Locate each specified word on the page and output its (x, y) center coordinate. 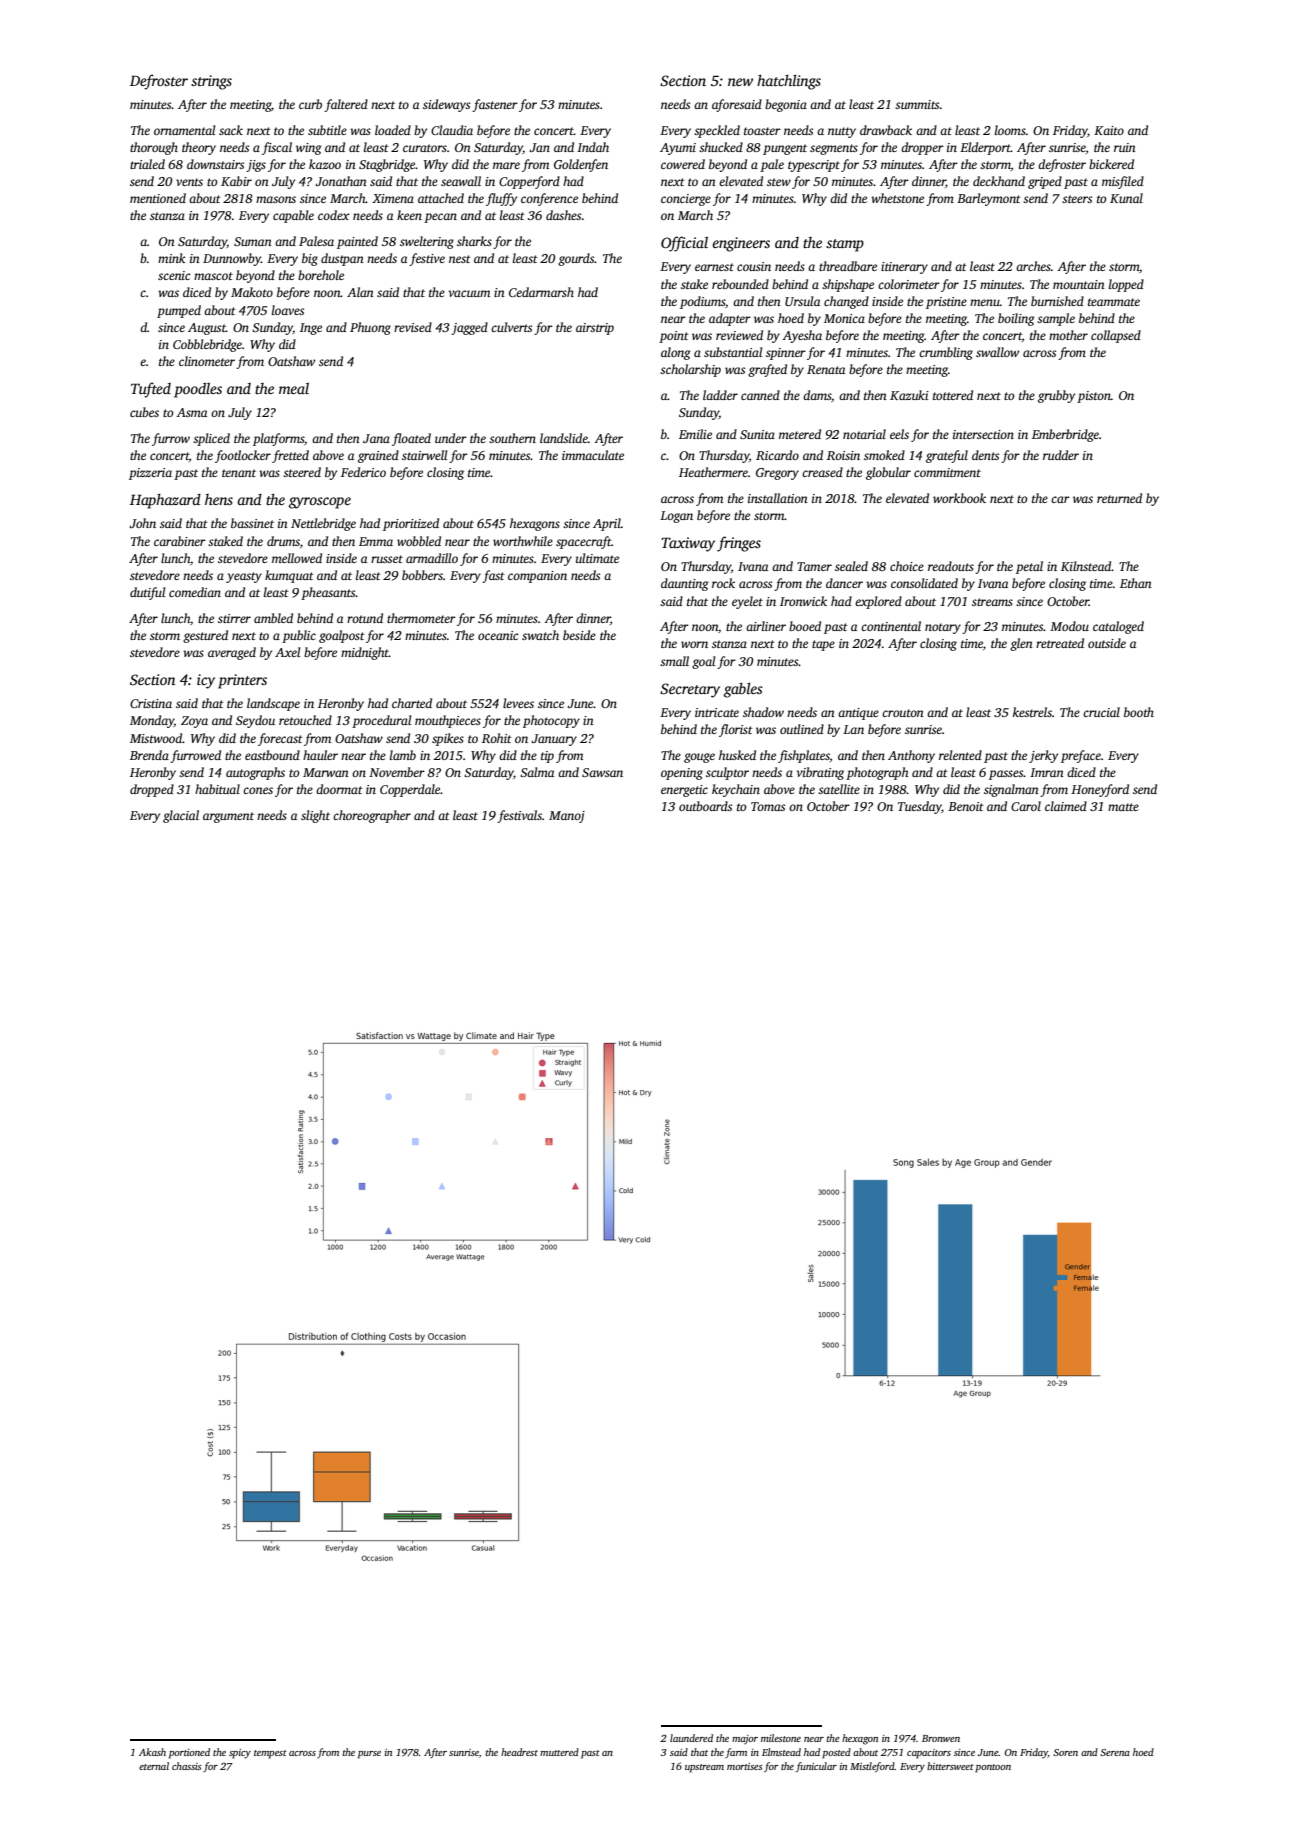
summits (917, 104)
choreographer (372, 816)
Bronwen (941, 1738)
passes (1006, 775)
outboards (705, 806)
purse (369, 1755)
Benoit (966, 806)
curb (310, 104)
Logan (676, 517)
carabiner (180, 541)
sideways (446, 105)
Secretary (690, 690)
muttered (559, 1752)
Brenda (149, 755)
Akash (152, 1752)
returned (1119, 498)
